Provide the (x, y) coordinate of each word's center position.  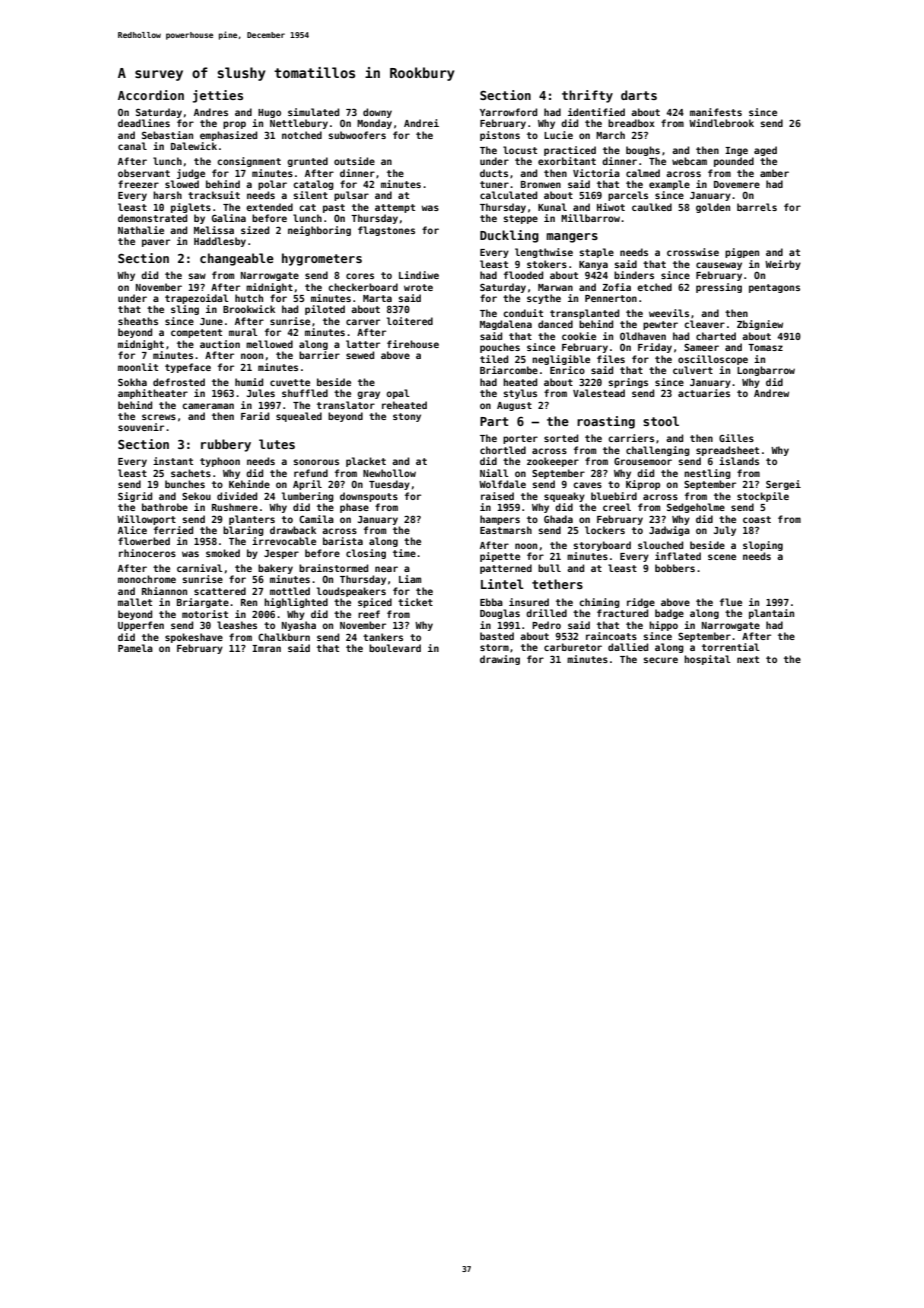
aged (765, 151)
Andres (211, 112)
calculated (508, 195)
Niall (494, 473)
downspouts (369, 497)
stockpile (763, 497)
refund (311, 473)
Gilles (736, 438)
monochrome (147, 579)
